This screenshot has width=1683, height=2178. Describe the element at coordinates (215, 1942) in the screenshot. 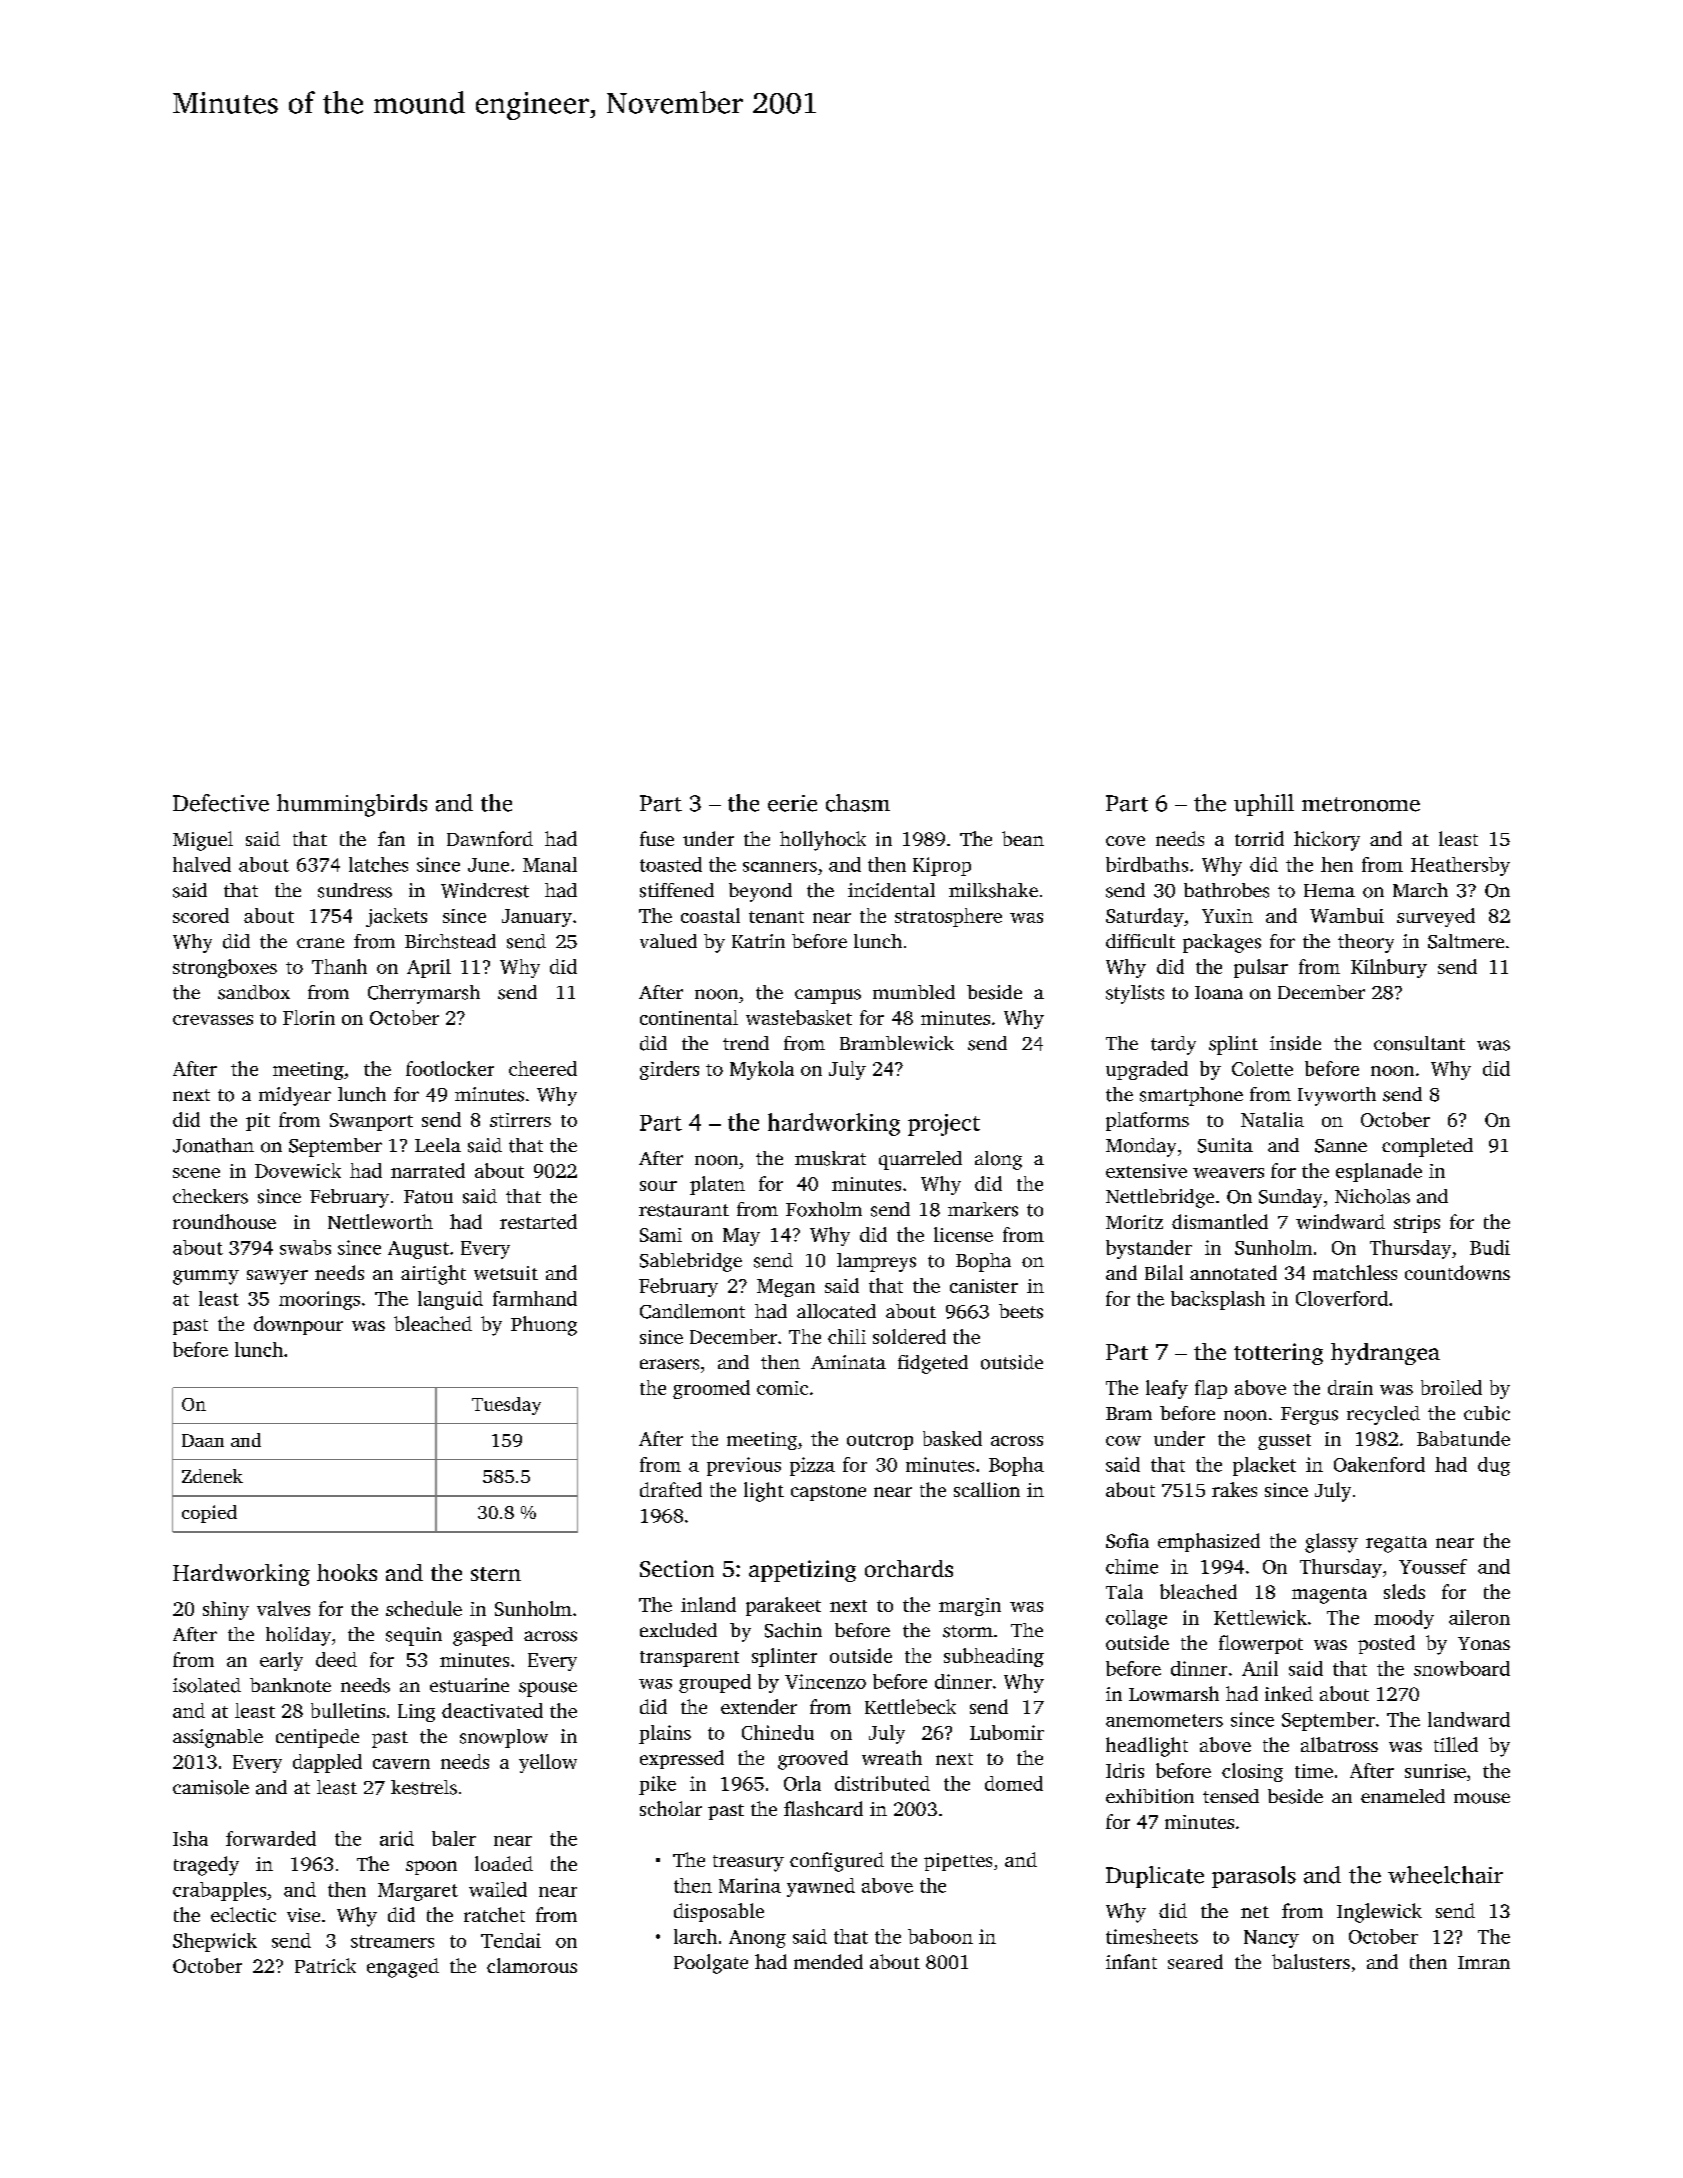

I see `Shepwick` at that location.
